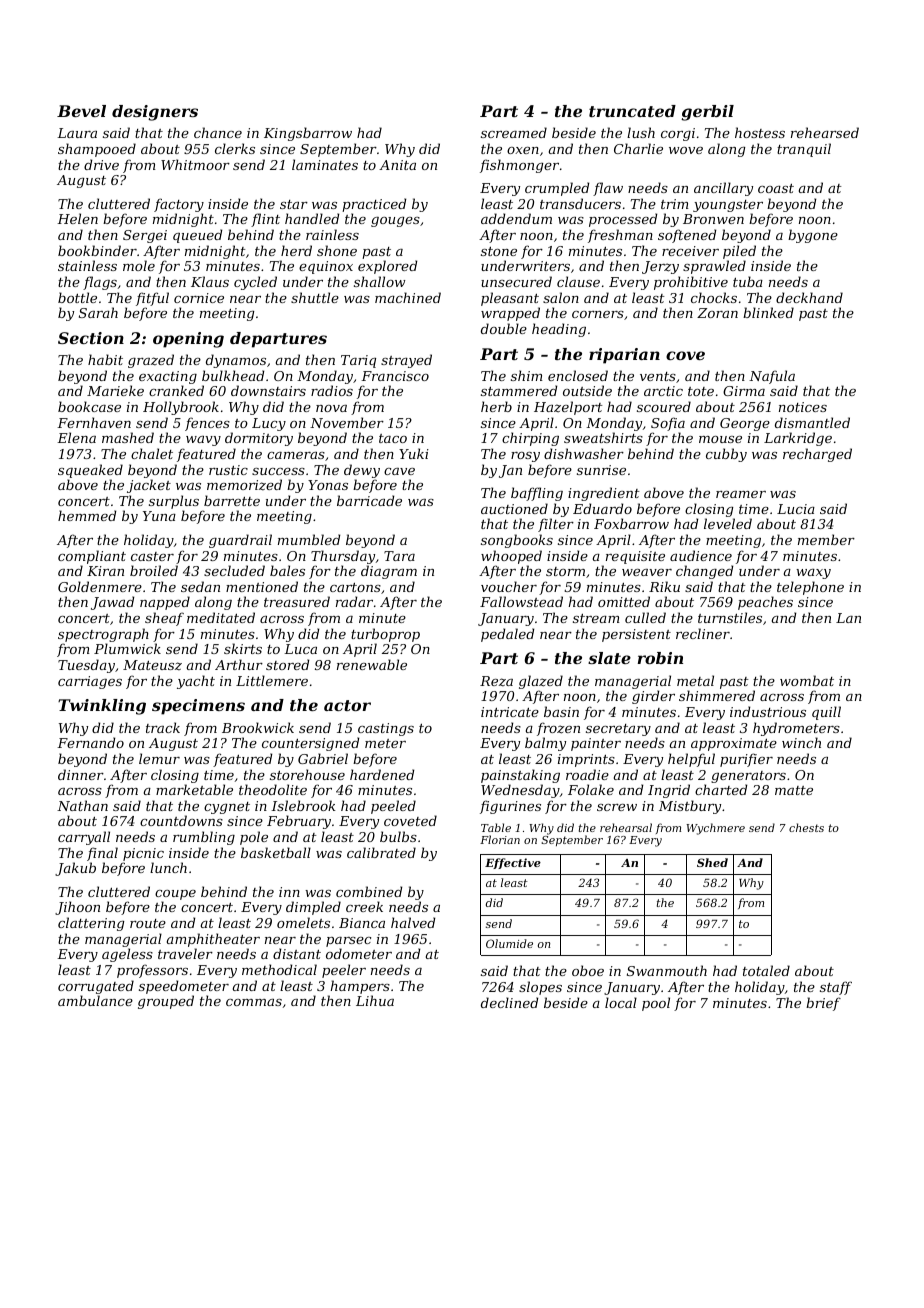 The width and height of the image is (924, 1308). I want to click on ambulance, so click(95, 1000).
